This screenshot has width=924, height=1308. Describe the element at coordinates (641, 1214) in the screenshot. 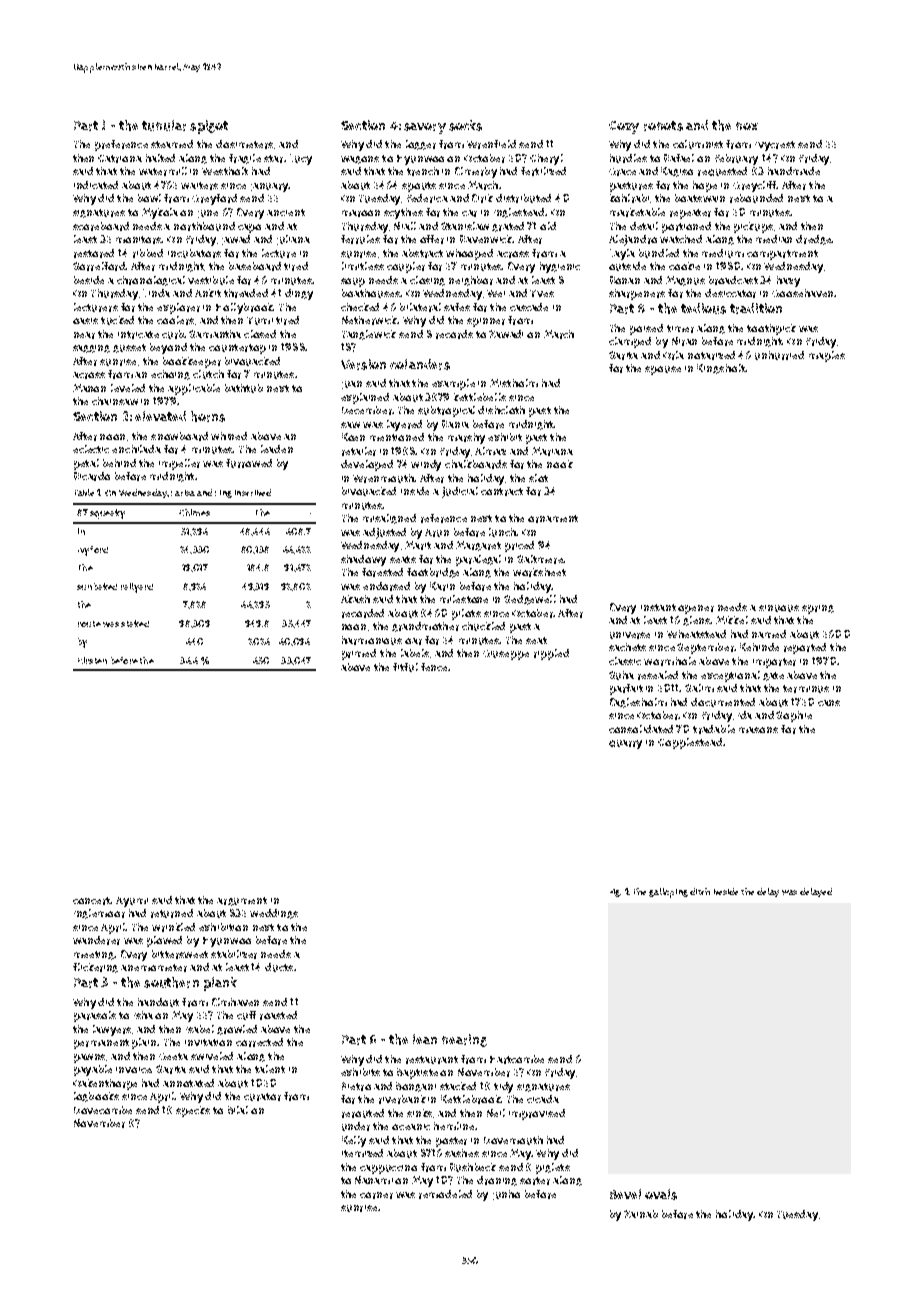

I see `Zainab` at that location.
